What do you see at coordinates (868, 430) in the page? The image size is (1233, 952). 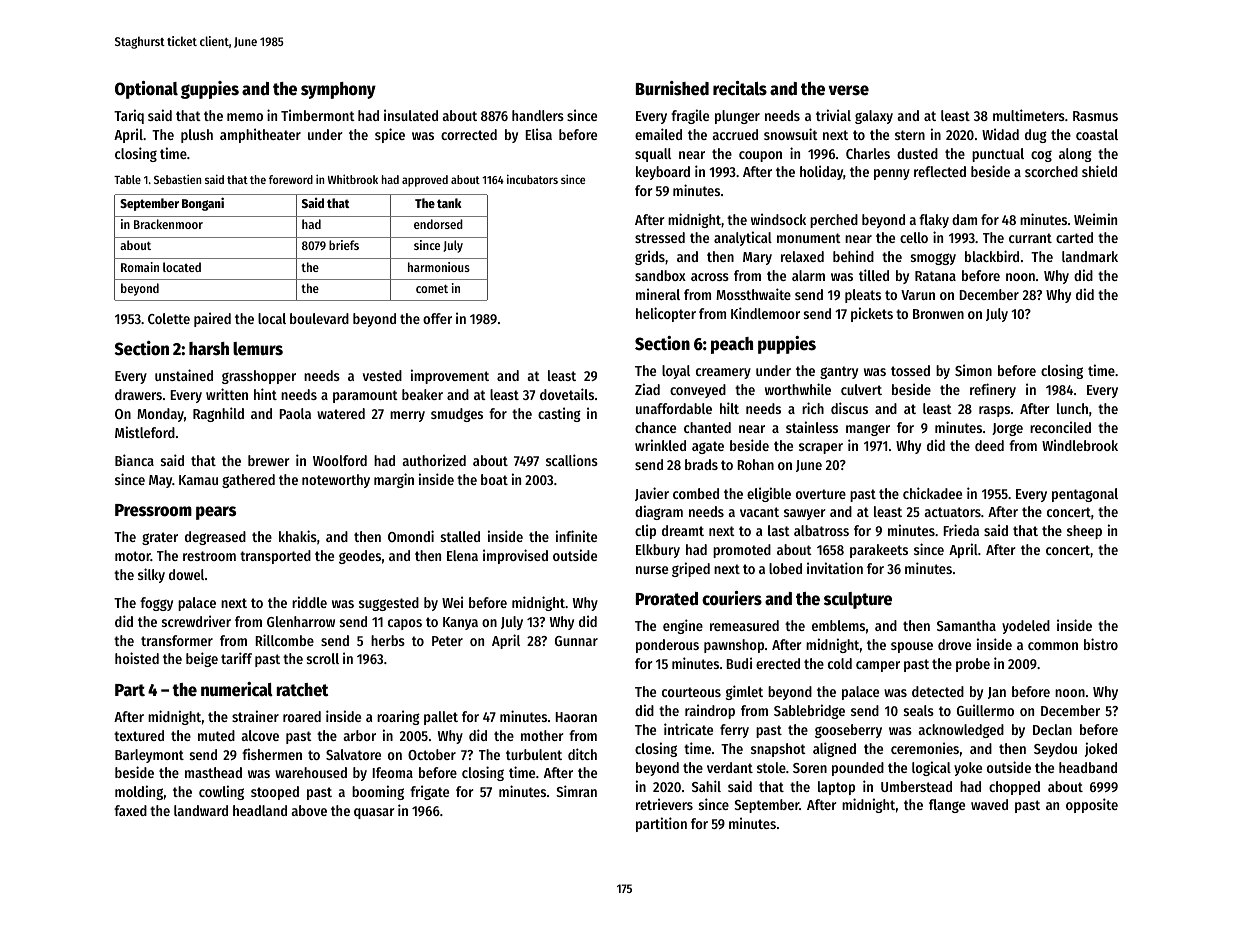 I see `manger` at bounding box center [868, 430].
